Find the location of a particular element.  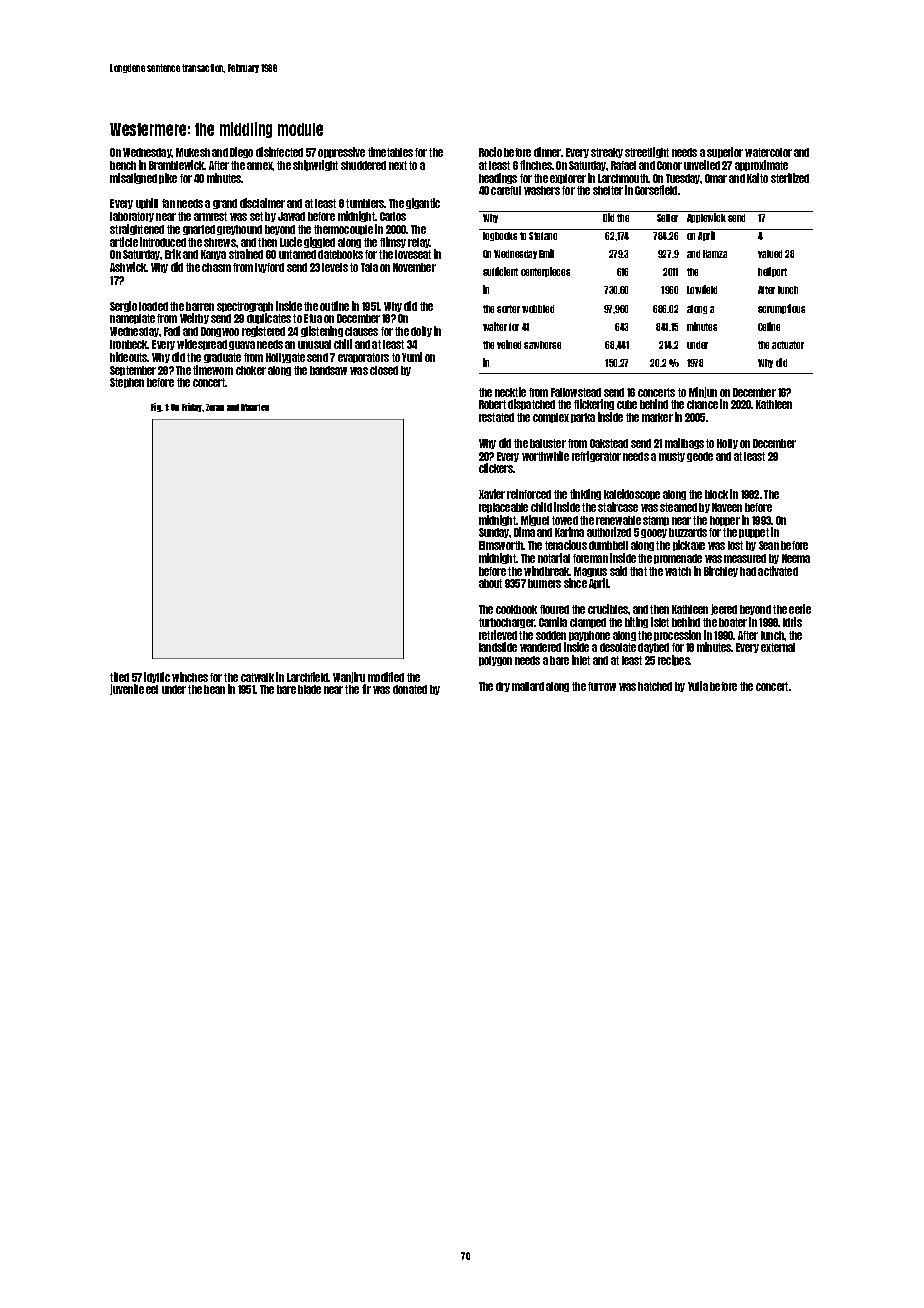

tiled is located at coordinates (119, 677).
